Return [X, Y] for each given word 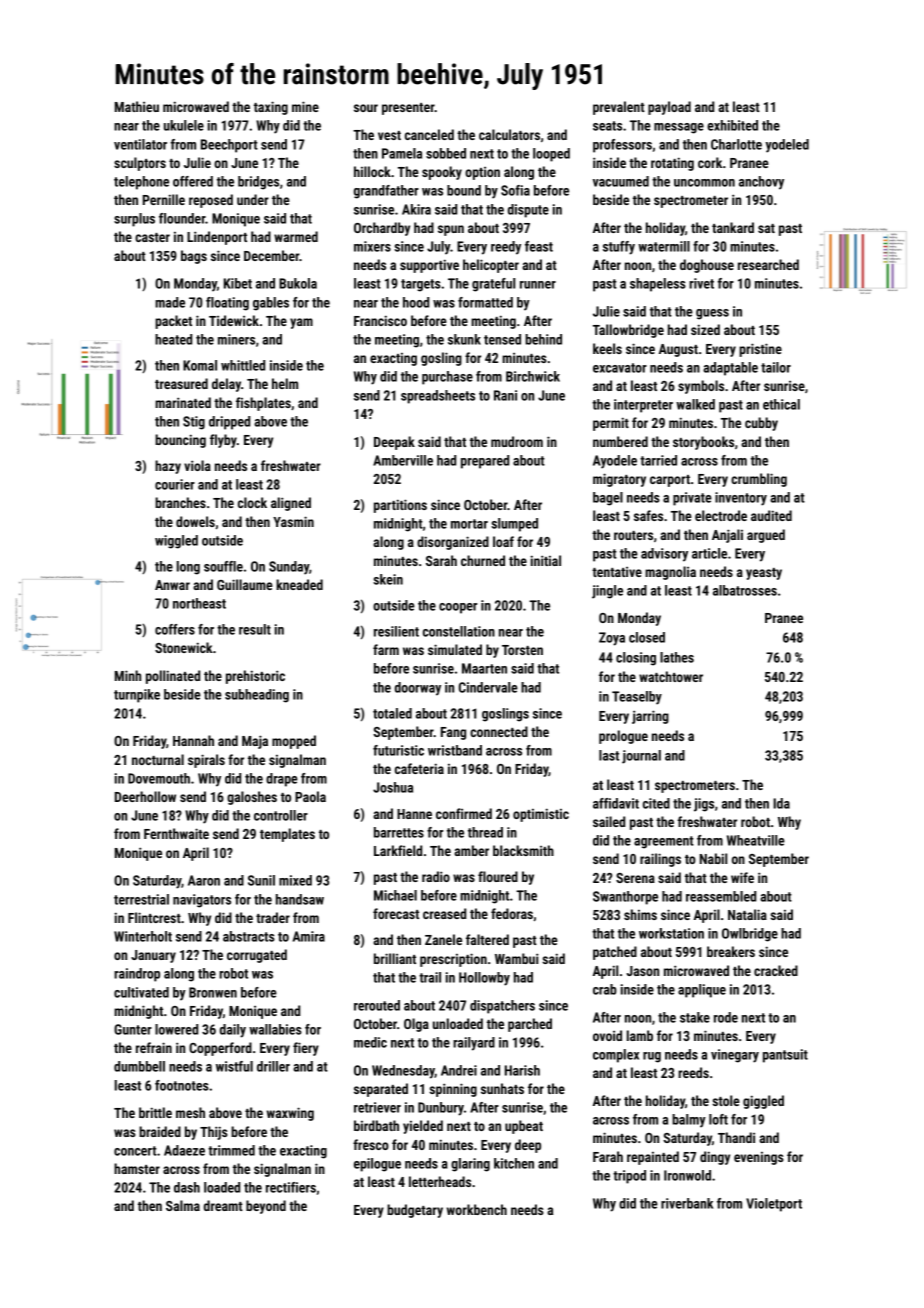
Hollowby [484, 979]
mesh [190, 1112]
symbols [701, 387]
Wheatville [756, 840]
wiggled [176, 542]
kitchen [514, 1163]
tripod [629, 1177]
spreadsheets [438, 397]
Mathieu [137, 106]
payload [669, 108]
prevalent [619, 108]
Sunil [261, 880]
